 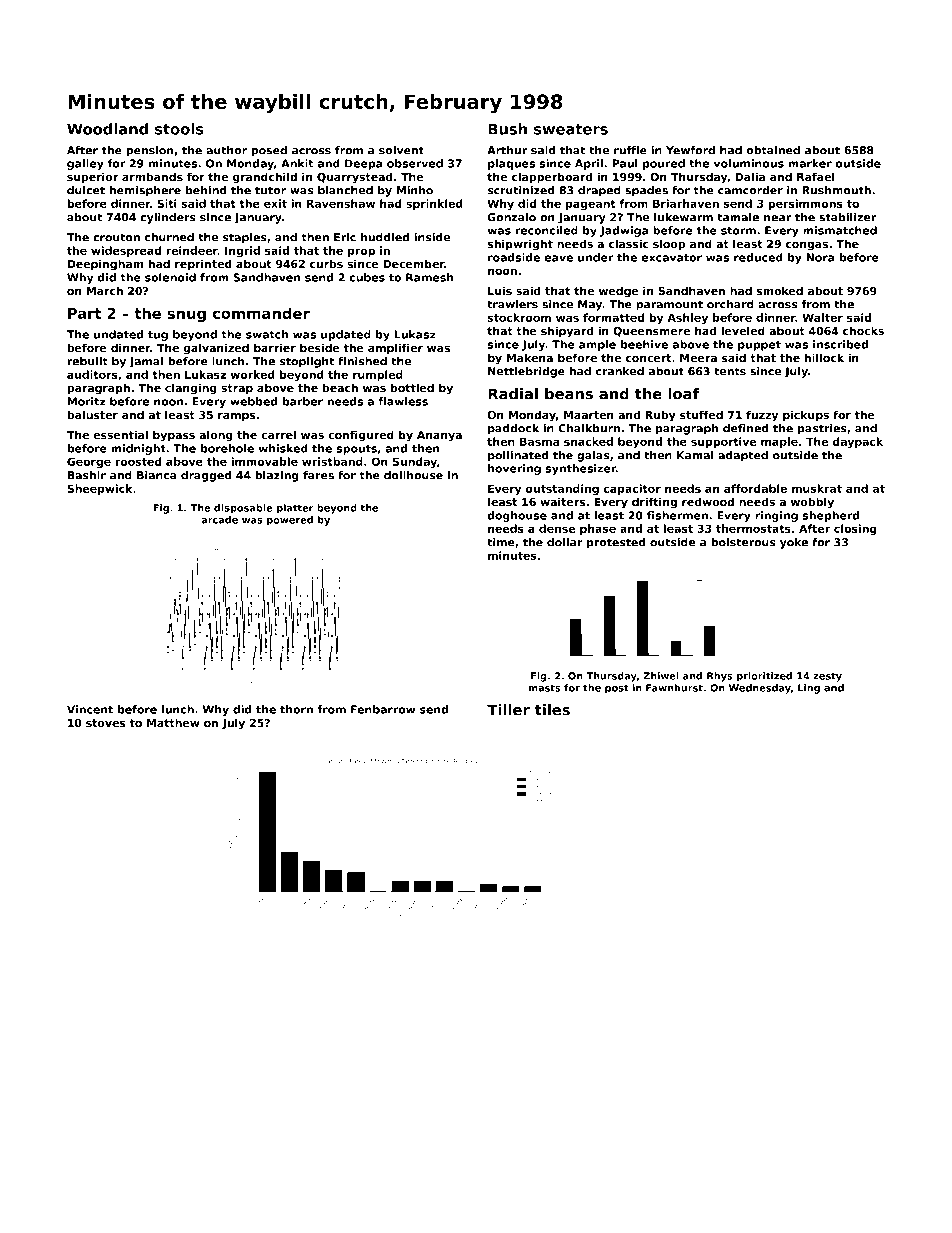 What do you see at coordinates (118, 334) in the document?
I see `undated` at bounding box center [118, 334].
